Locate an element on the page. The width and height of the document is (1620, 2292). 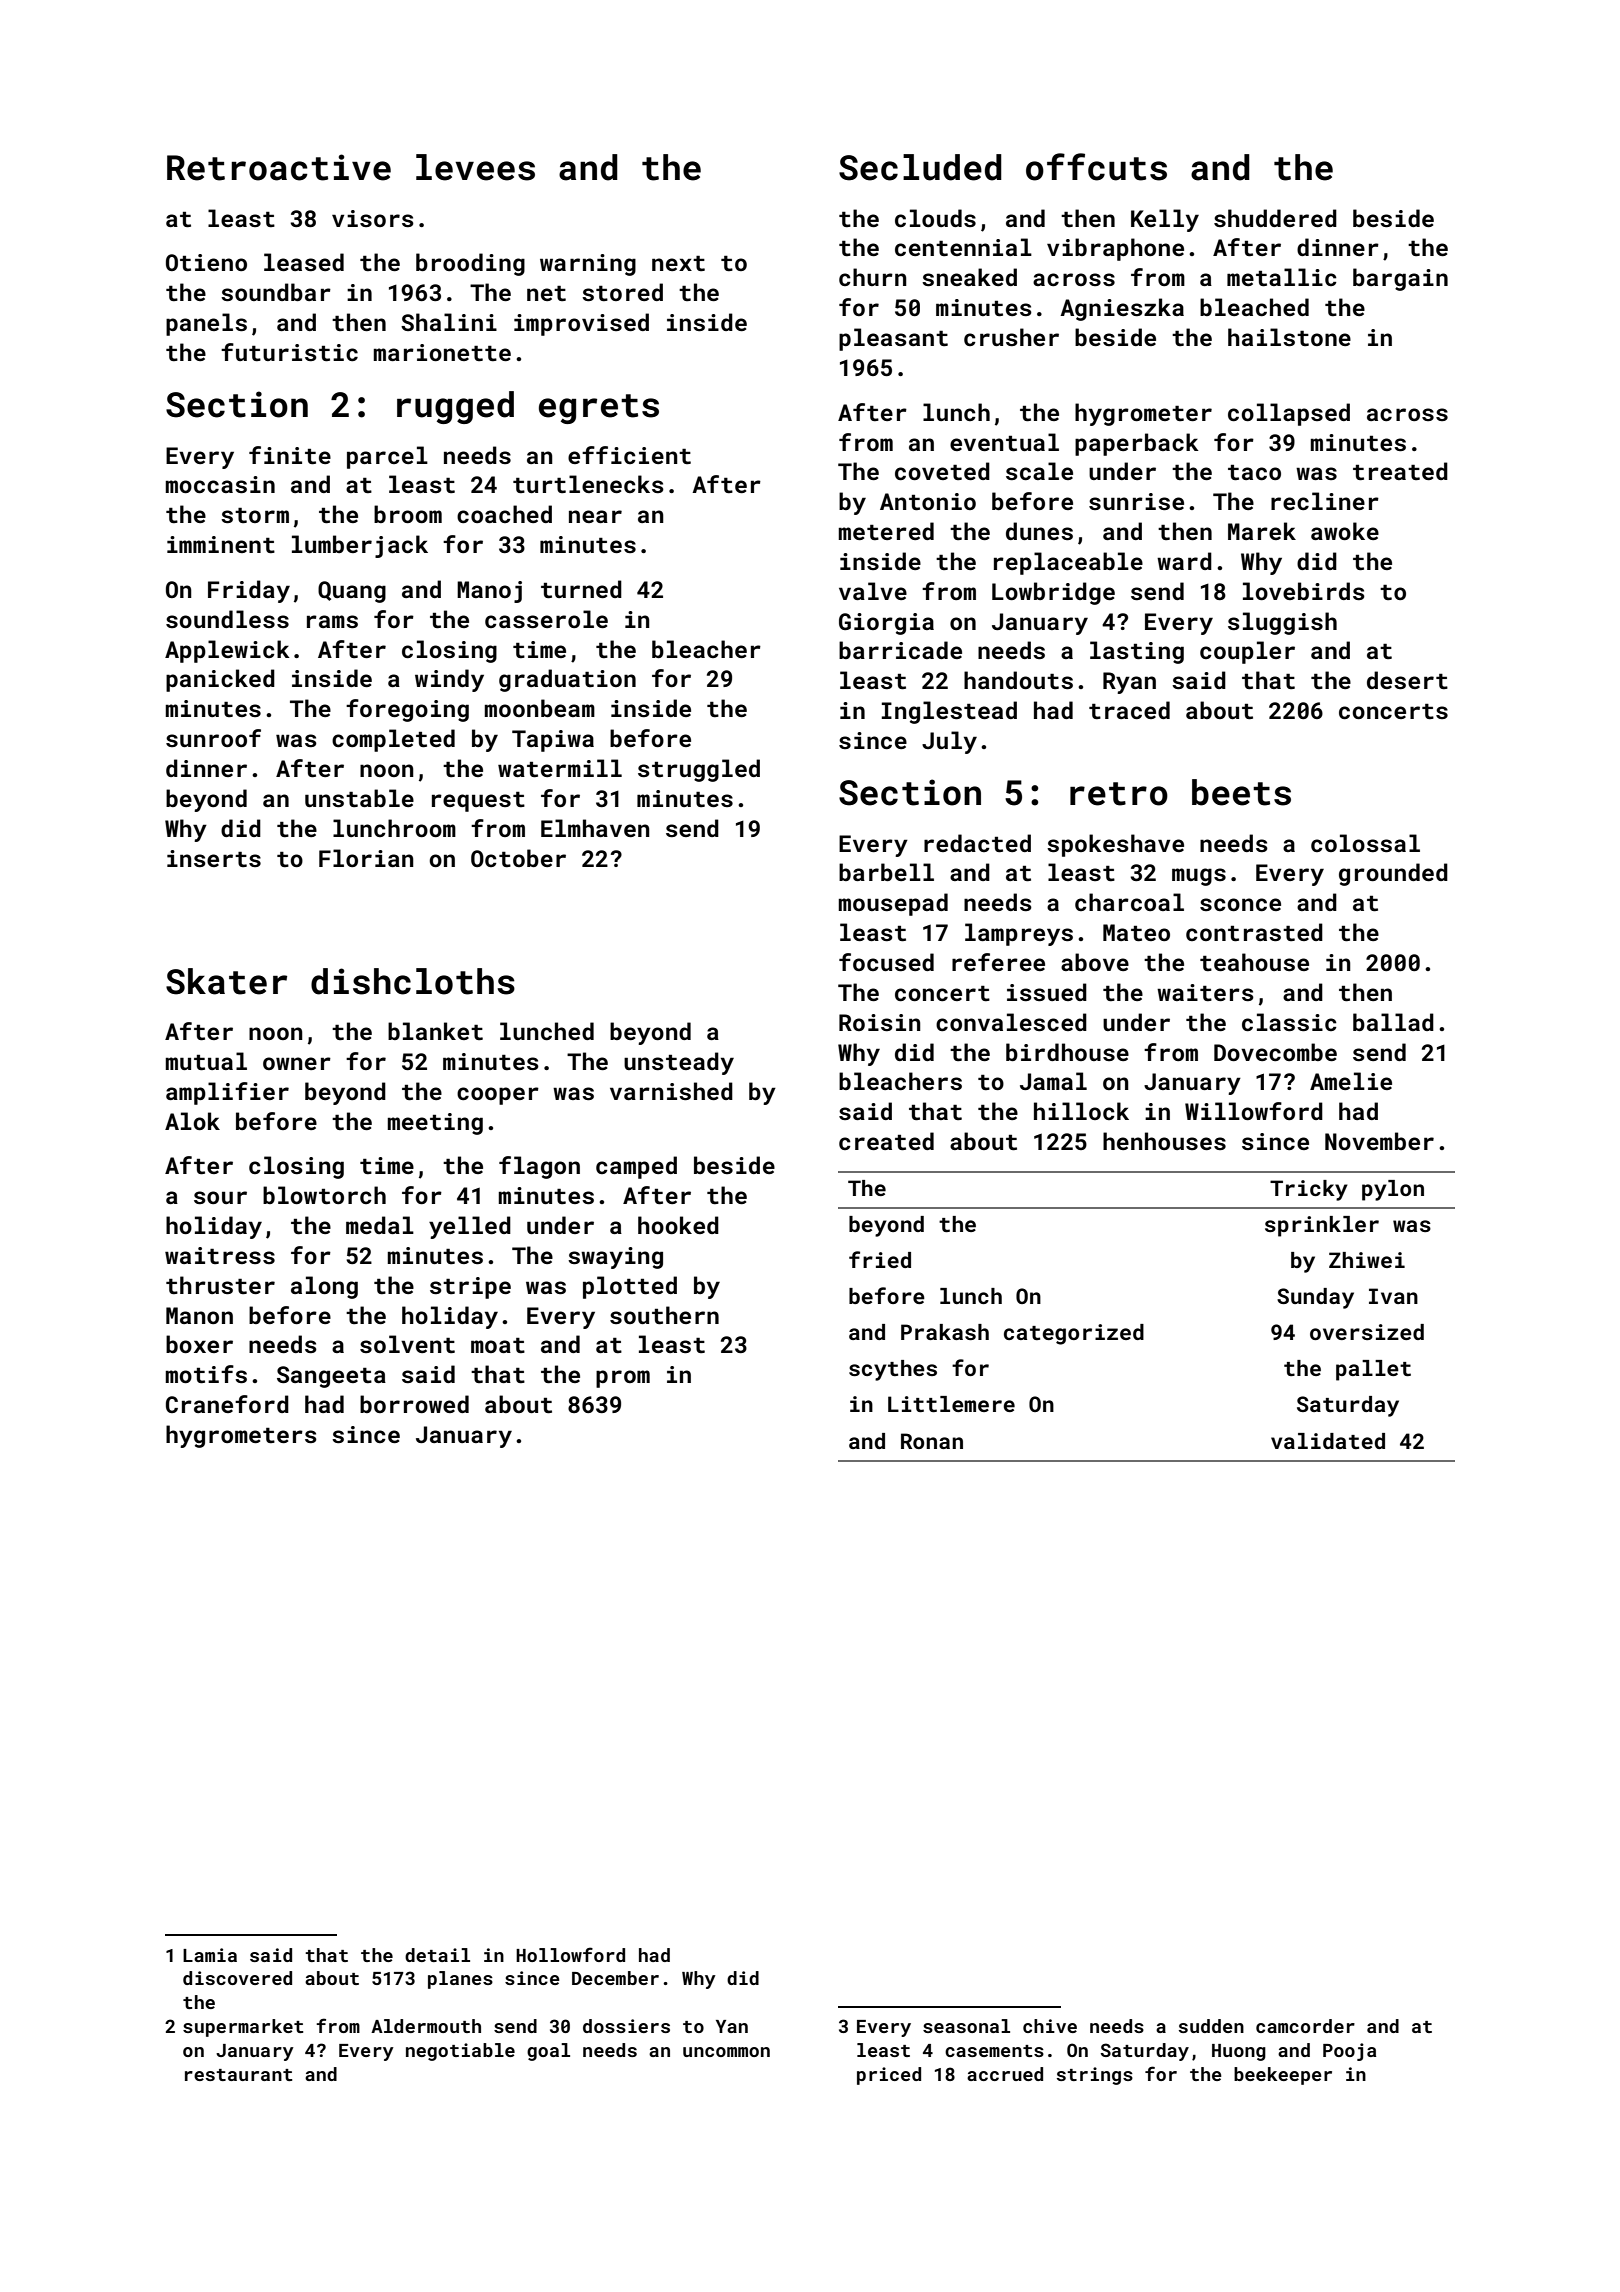
goal is located at coordinates (548, 2052).
